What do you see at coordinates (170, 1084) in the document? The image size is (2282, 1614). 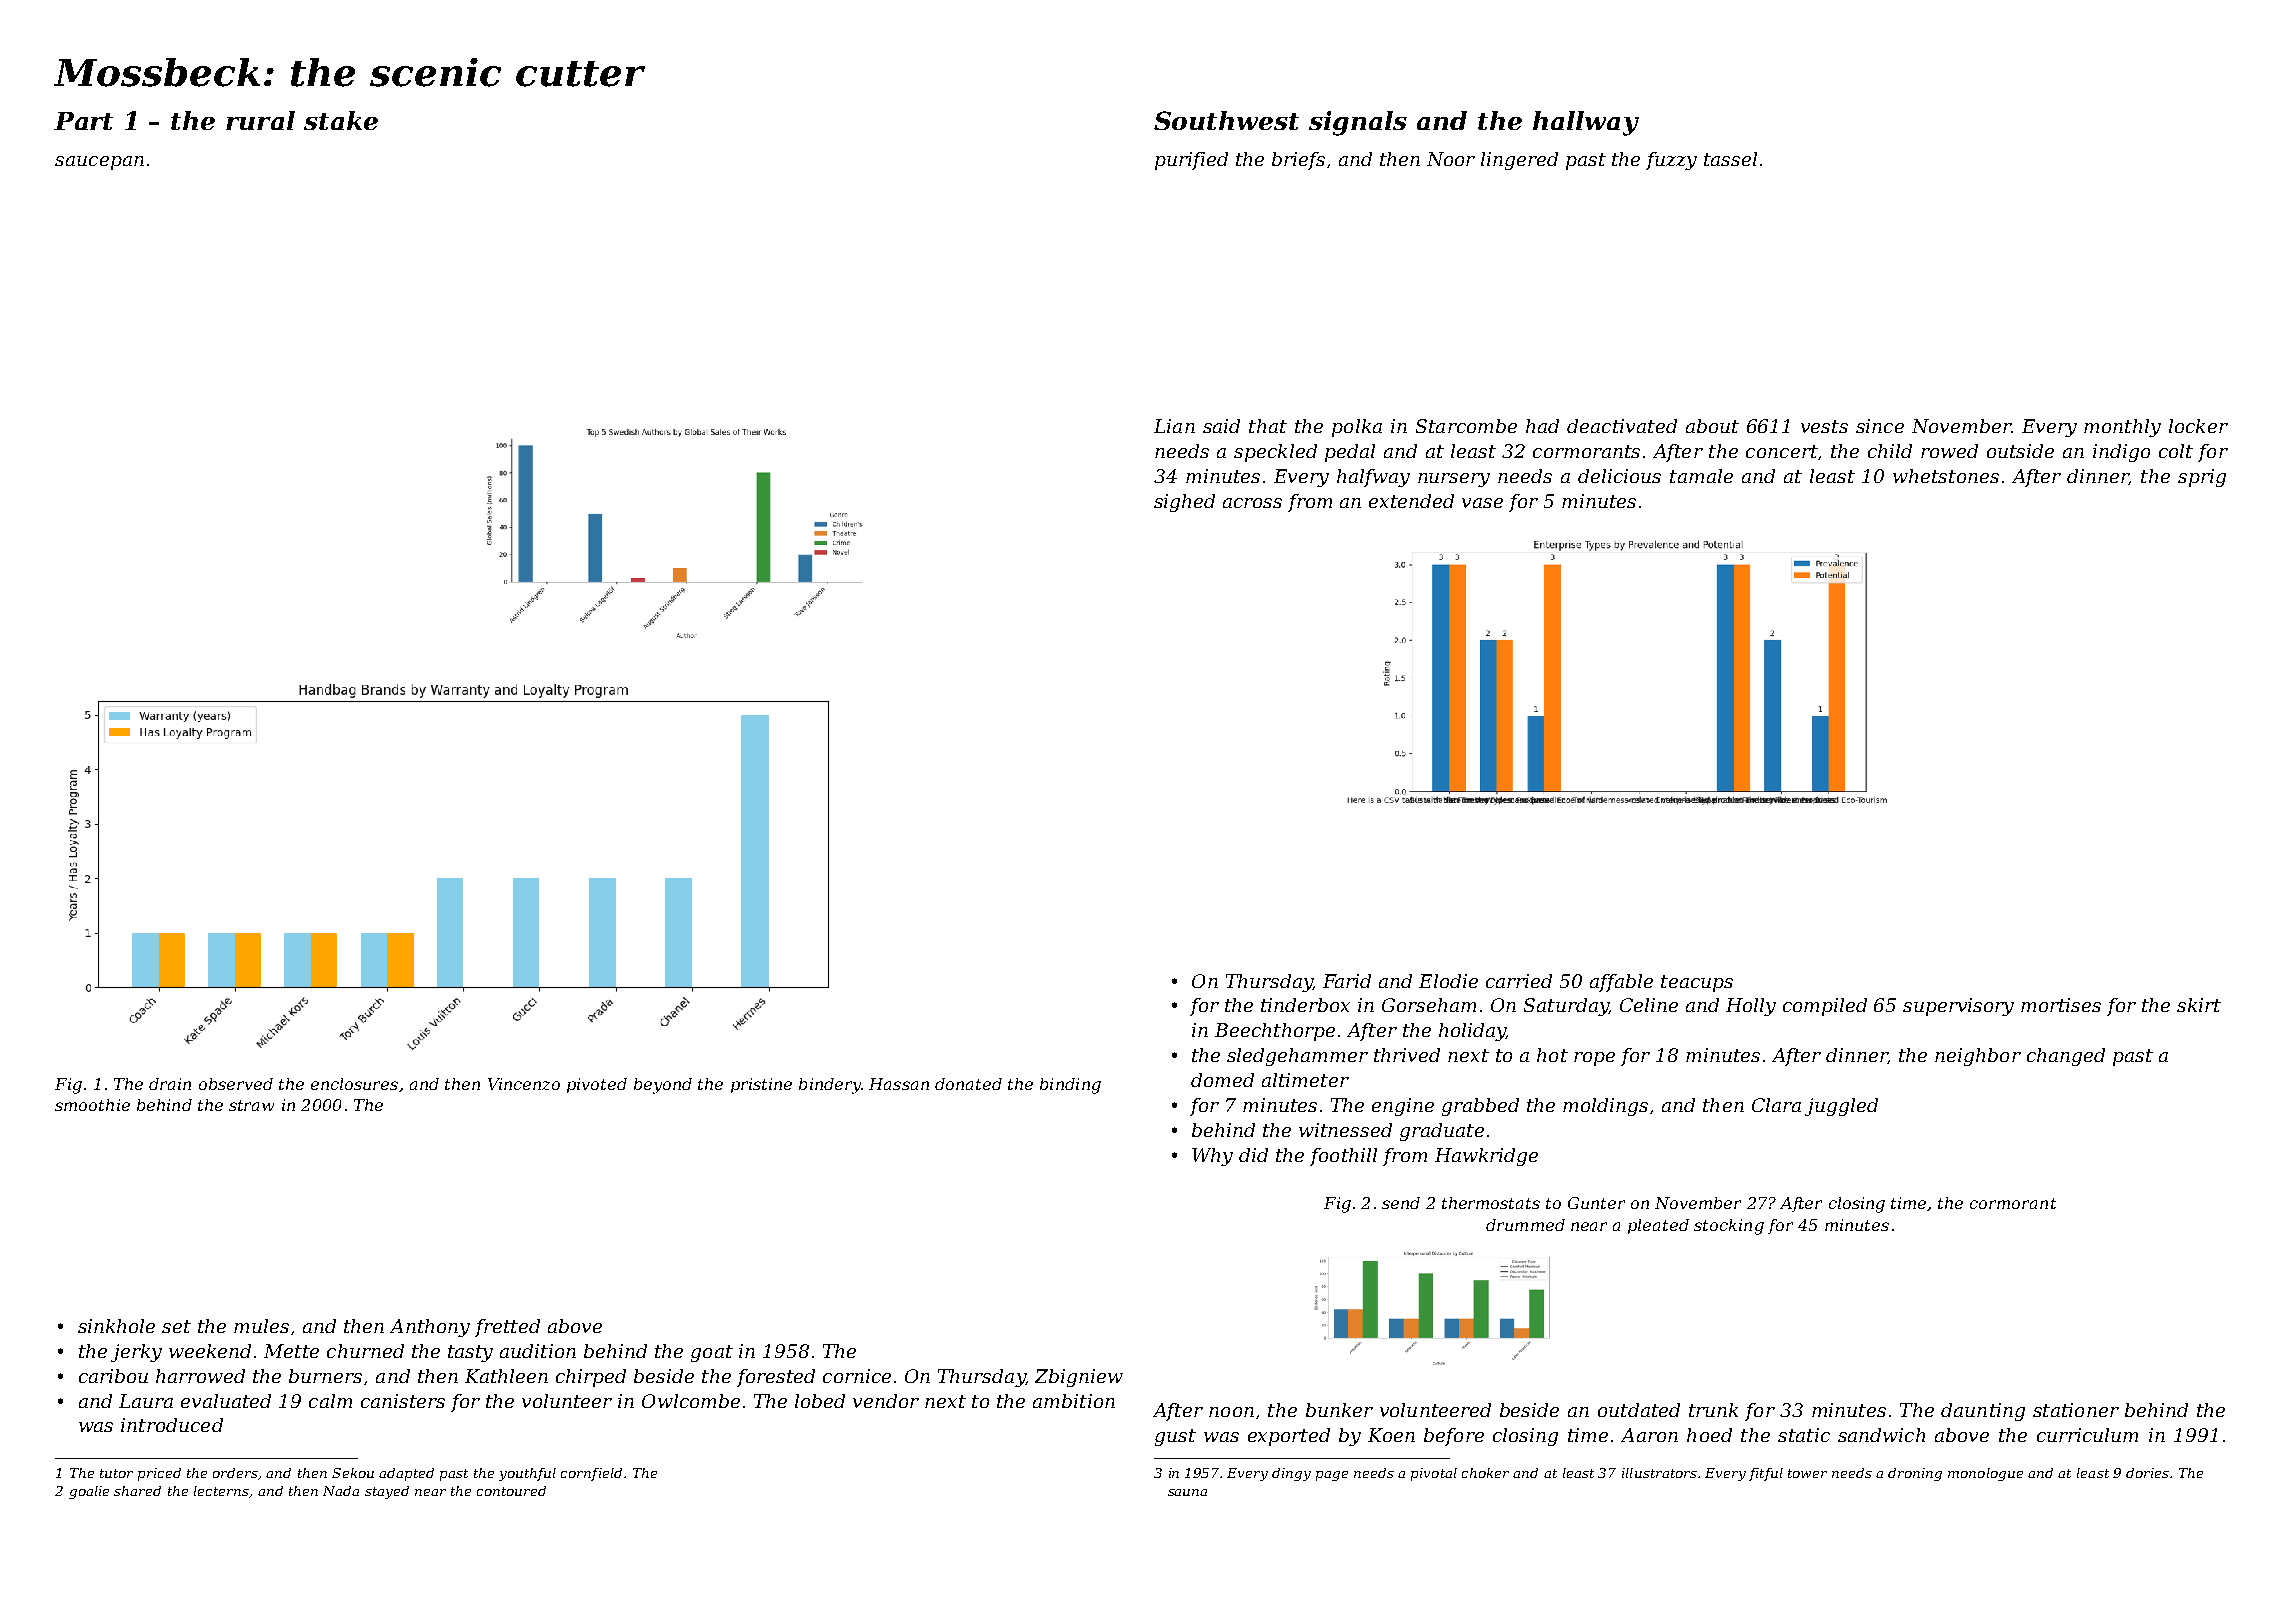 I see `drain` at bounding box center [170, 1084].
